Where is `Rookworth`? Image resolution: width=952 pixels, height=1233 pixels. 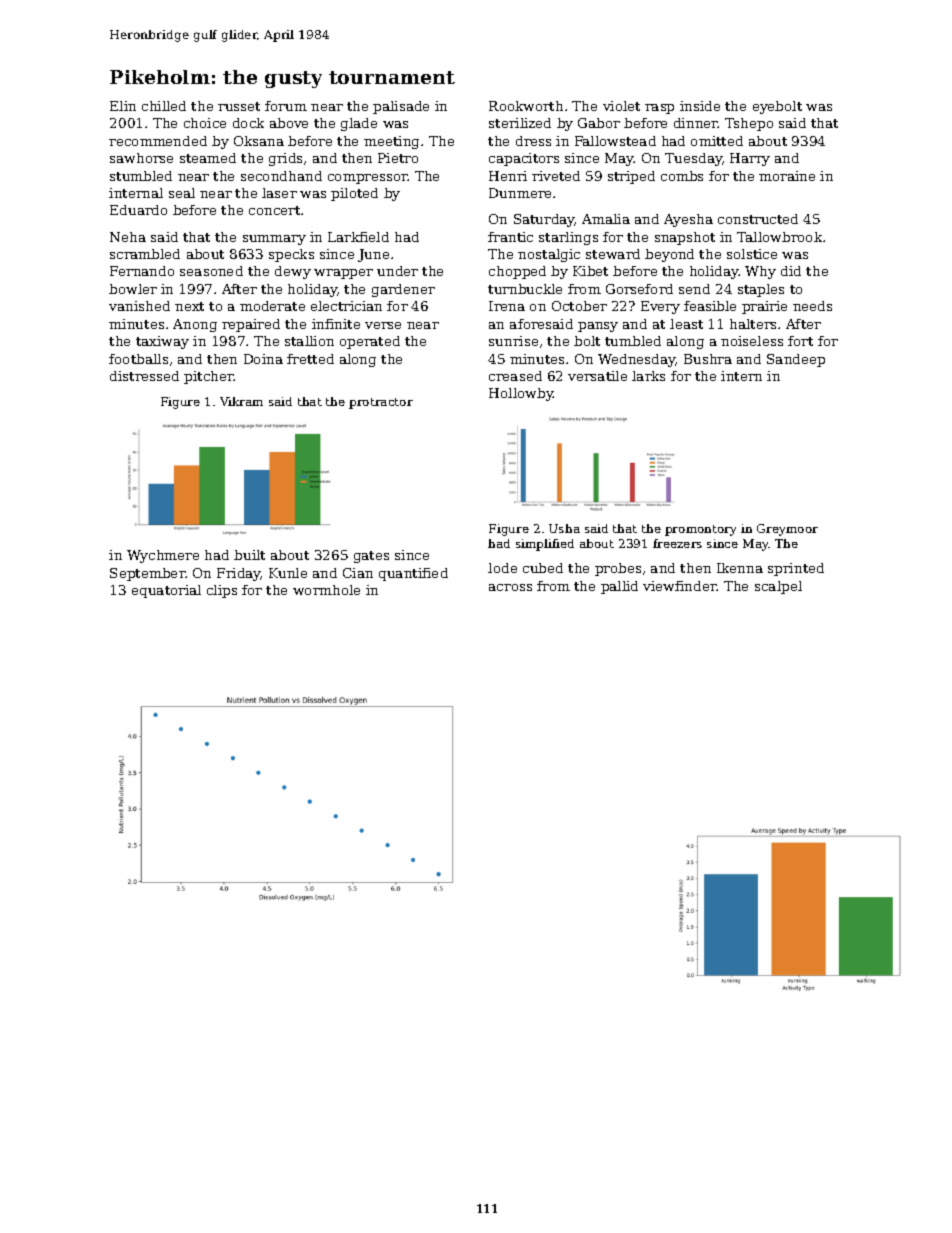
Rookworth is located at coordinates (526, 106).
